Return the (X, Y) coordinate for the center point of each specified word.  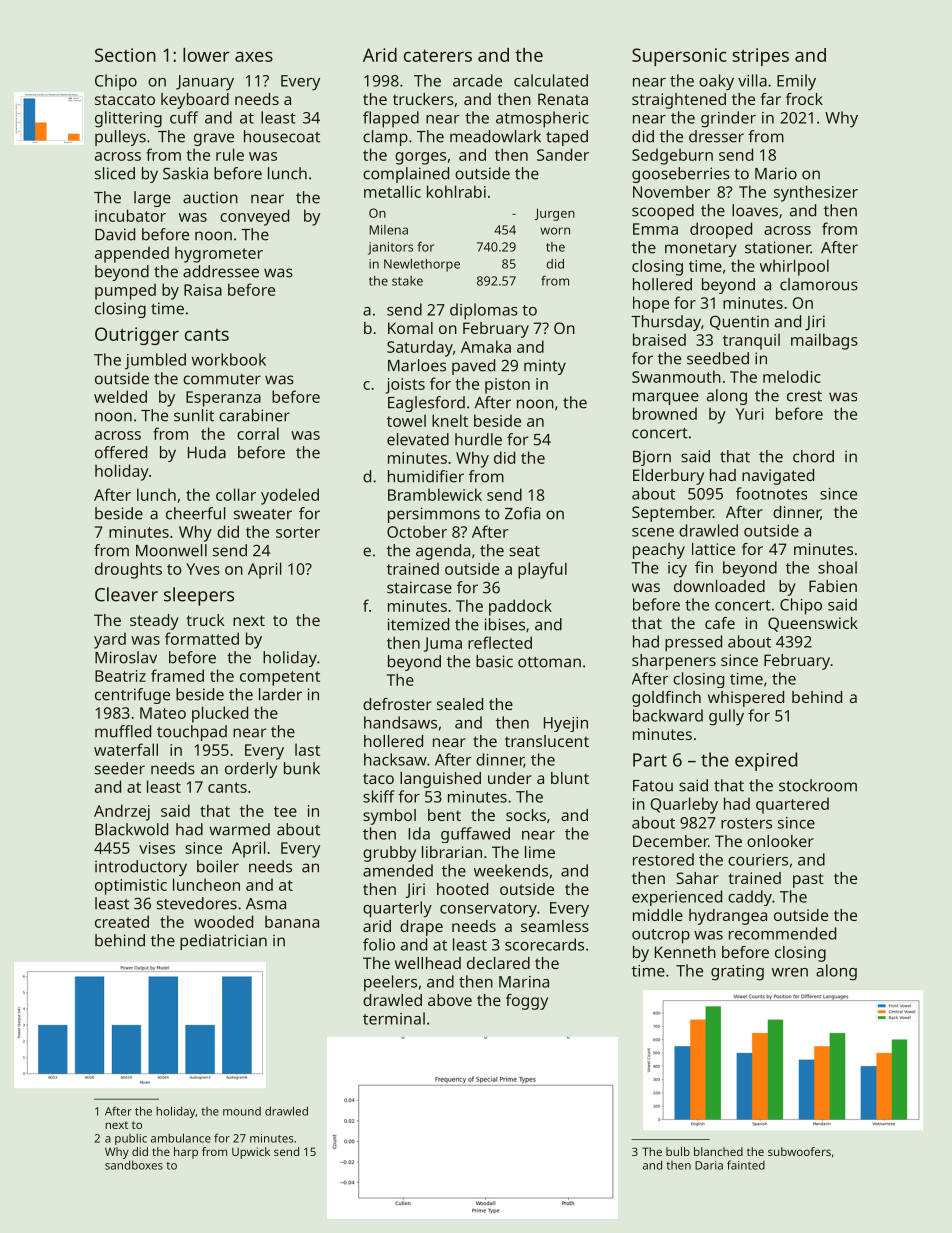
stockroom (818, 785)
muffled (123, 731)
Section (125, 55)
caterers (438, 56)
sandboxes (134, 1165)
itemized (418, 624)
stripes (760, 57)
